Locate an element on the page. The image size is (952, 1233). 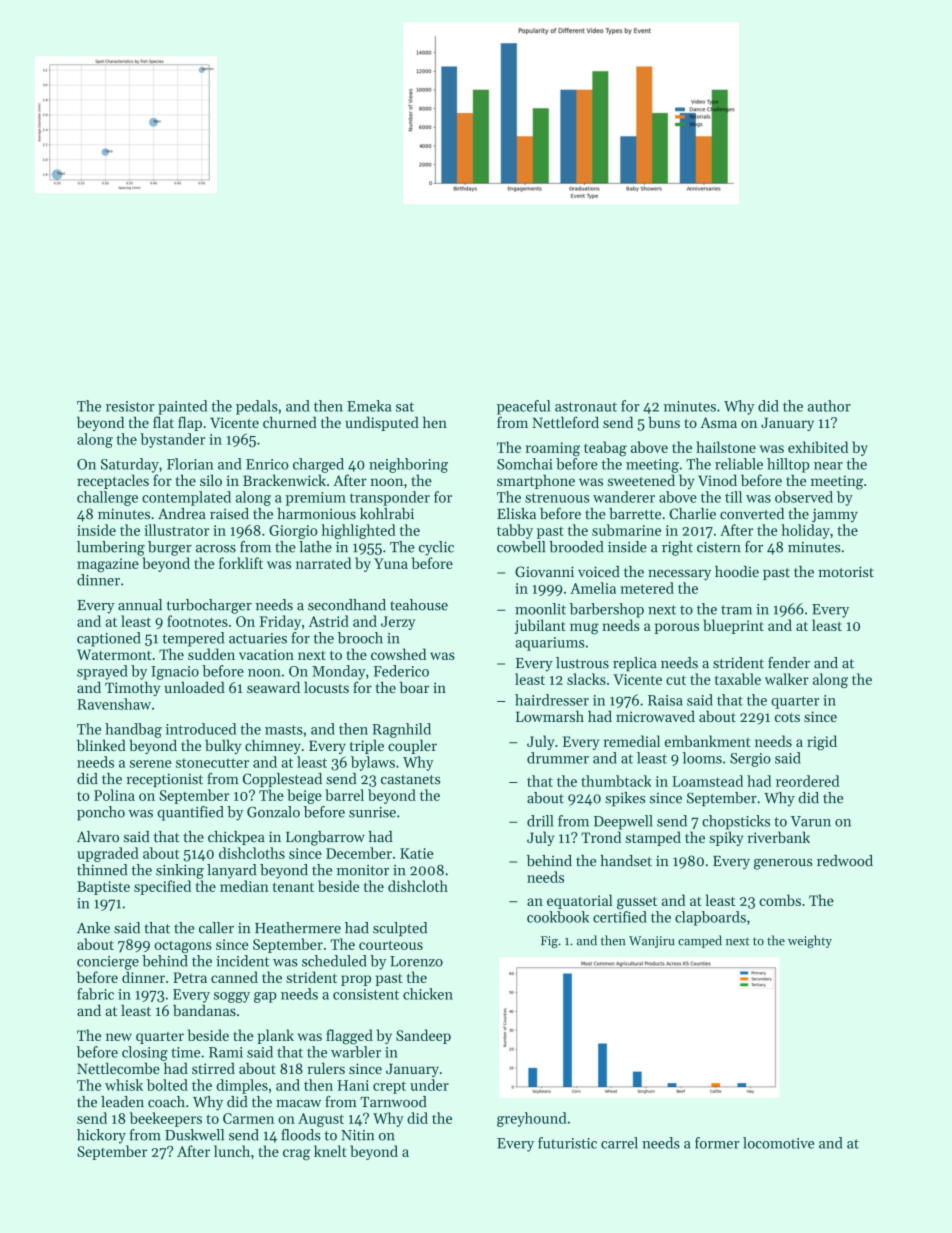
Duskwell is located at coordinates (194, 1135).
